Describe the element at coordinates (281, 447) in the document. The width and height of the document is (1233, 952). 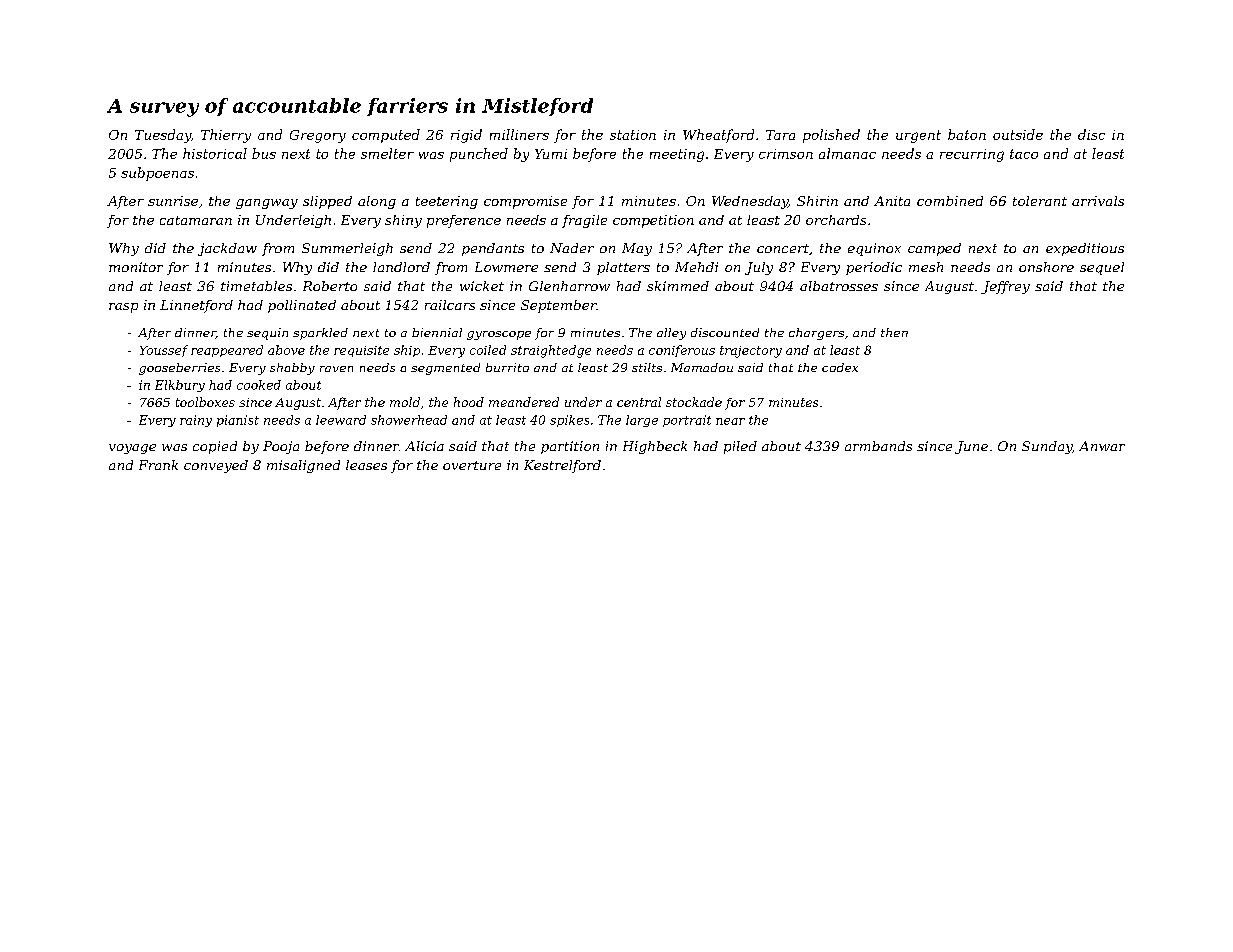
I see `Pooja` at that location.
